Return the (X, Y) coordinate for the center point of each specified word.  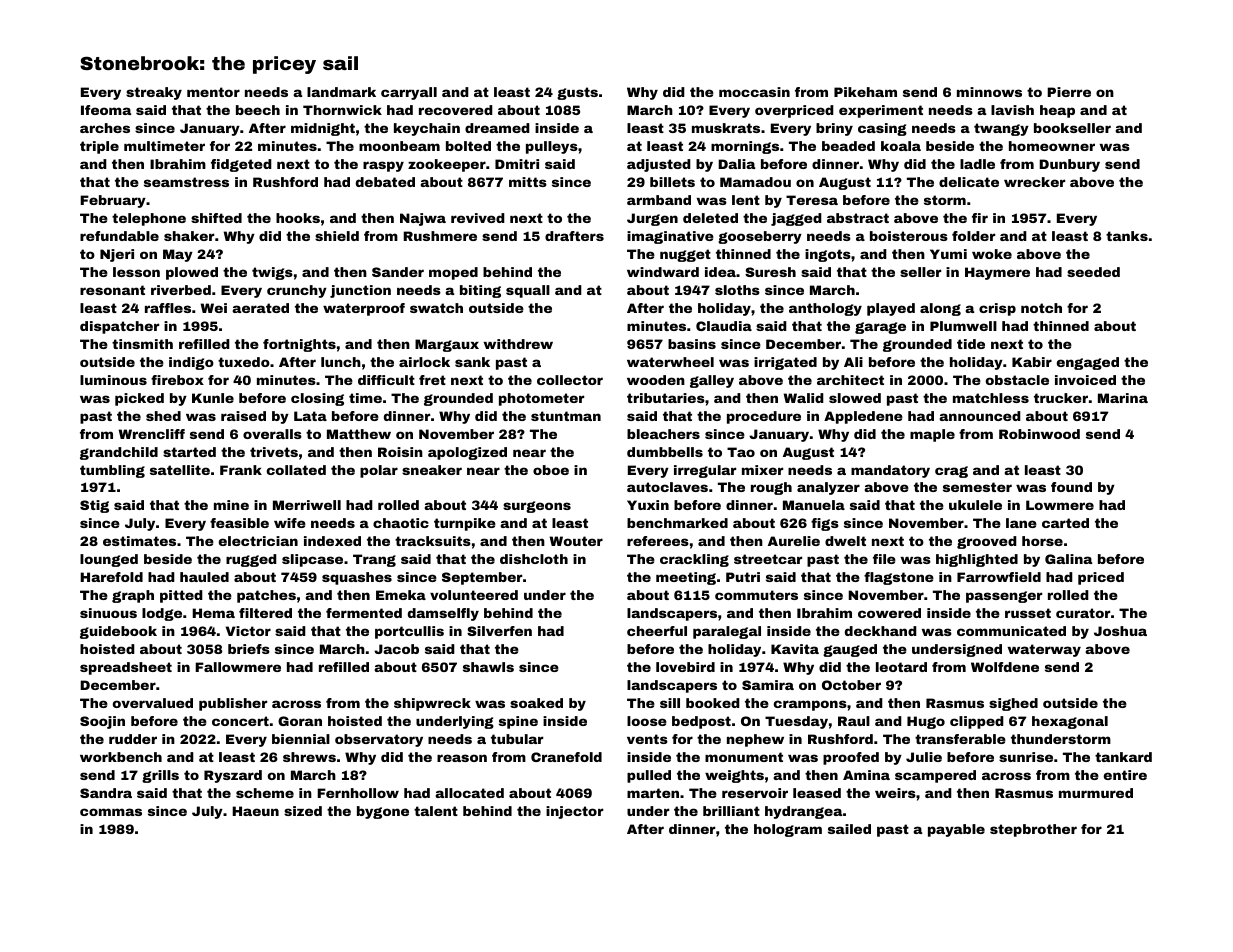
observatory (379, 740)
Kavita (795, 649)
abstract (858, 218)
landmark (341, 92)
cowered (889, 613)
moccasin (754, 92)
